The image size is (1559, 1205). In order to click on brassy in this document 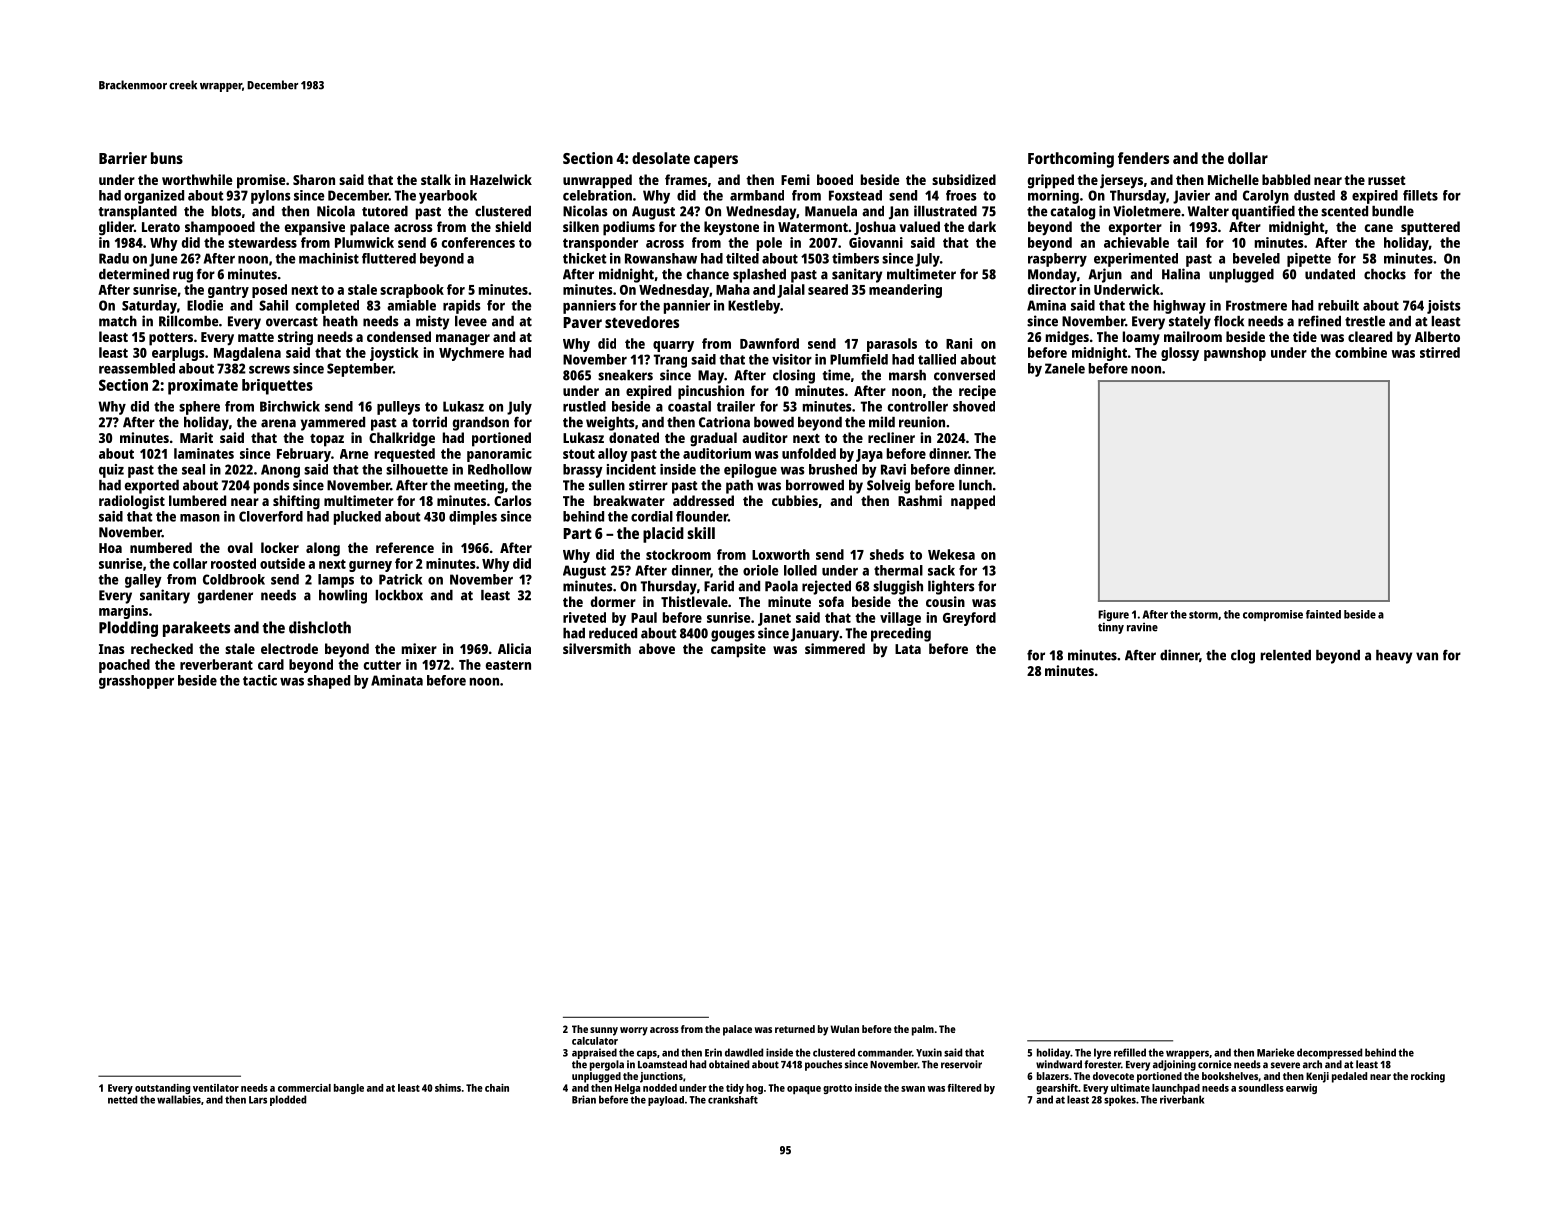, I will do `click(583, 471)`.
